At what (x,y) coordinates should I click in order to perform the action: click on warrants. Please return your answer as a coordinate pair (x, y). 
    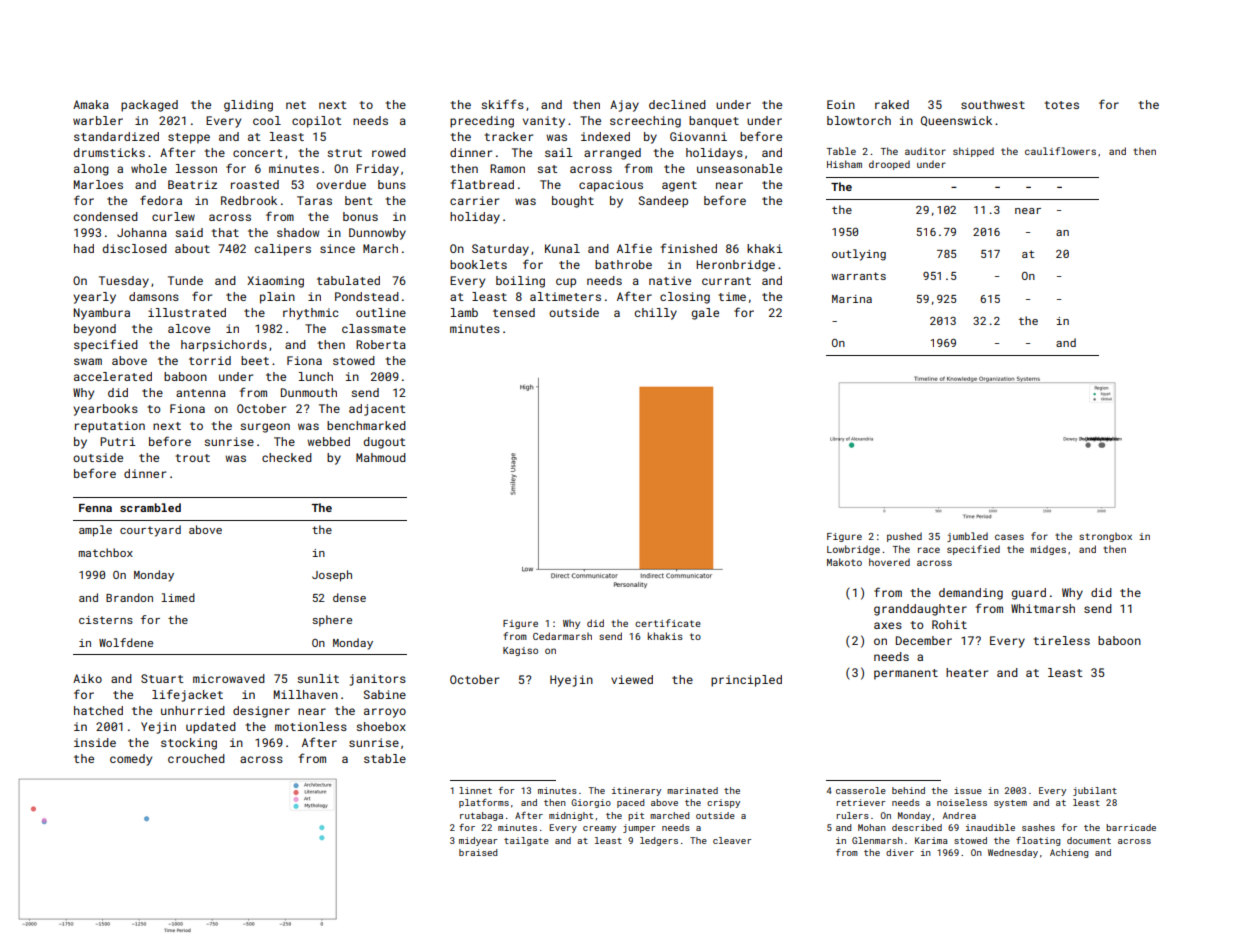
    Looking at the image, I should click on (858, 276).
